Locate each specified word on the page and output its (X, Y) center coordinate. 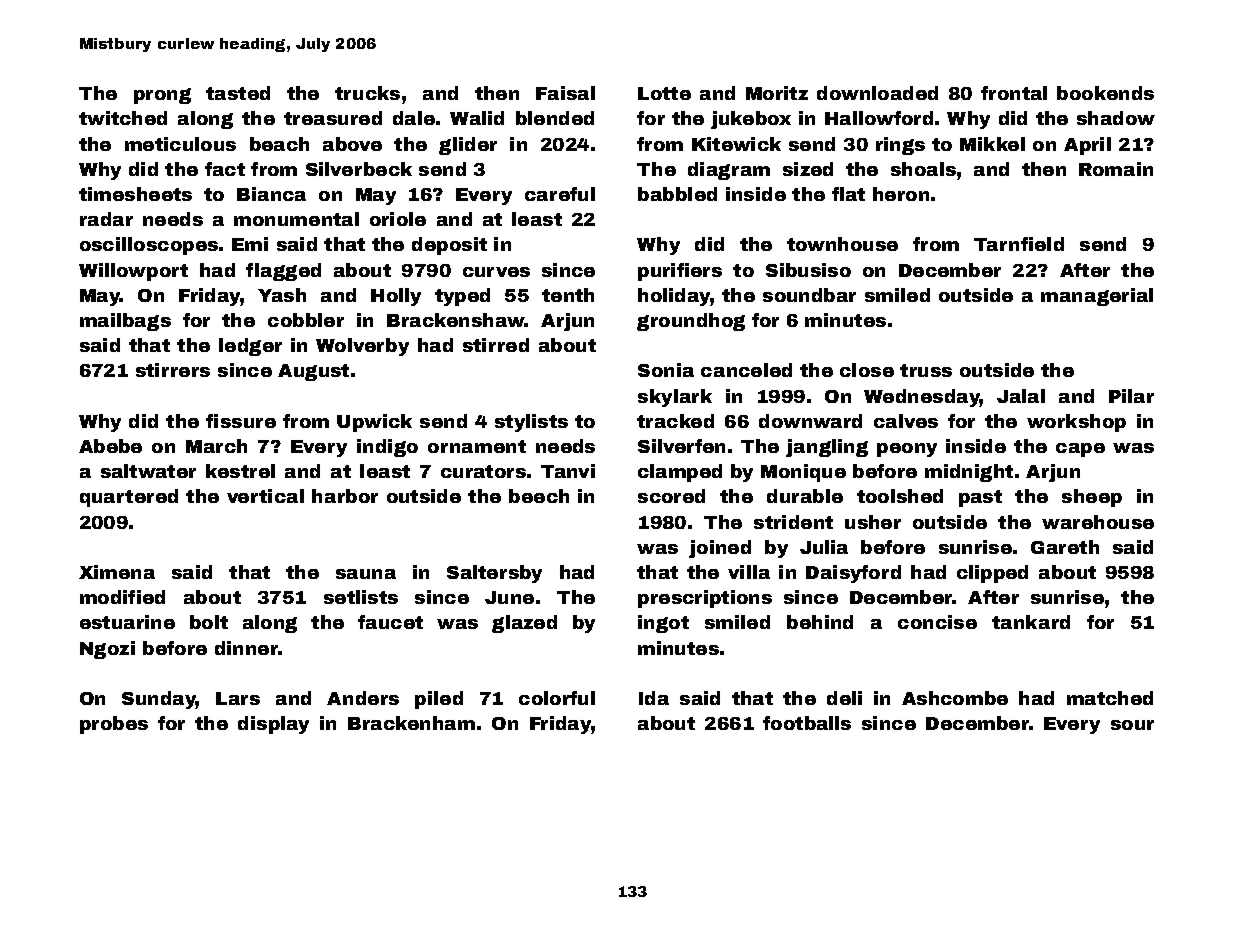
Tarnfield (1019, 244)
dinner (246, 648)
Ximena (117, 572)
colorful (557, 698)
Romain (1116, 169)
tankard (1031, 622)
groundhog (691, 322)
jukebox (751, 120)
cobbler (306, 320)
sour (1132, 725)
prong (162, 96)
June (509, 597)
